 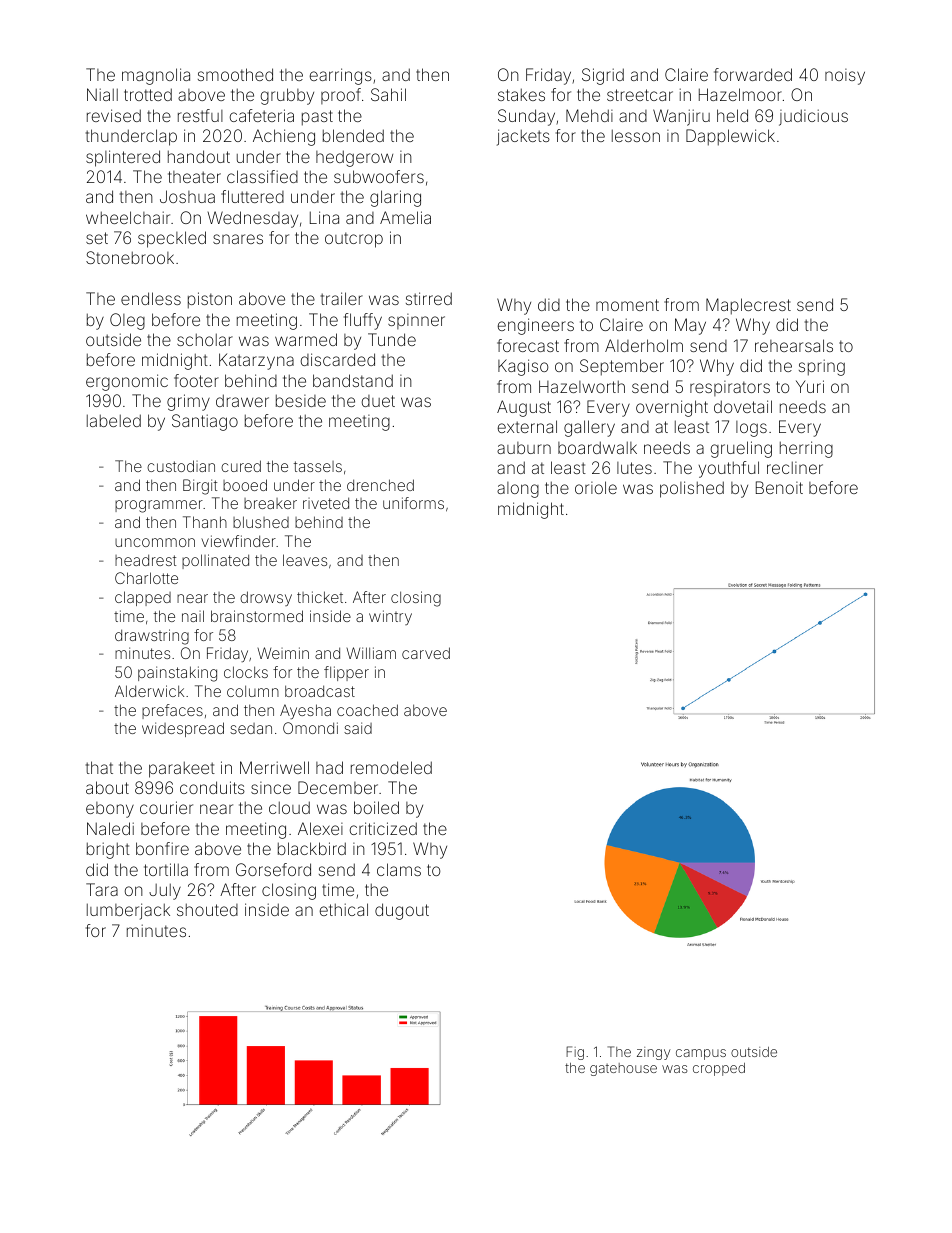 I want to click on Sigrid, so click(x=603, y=76).
